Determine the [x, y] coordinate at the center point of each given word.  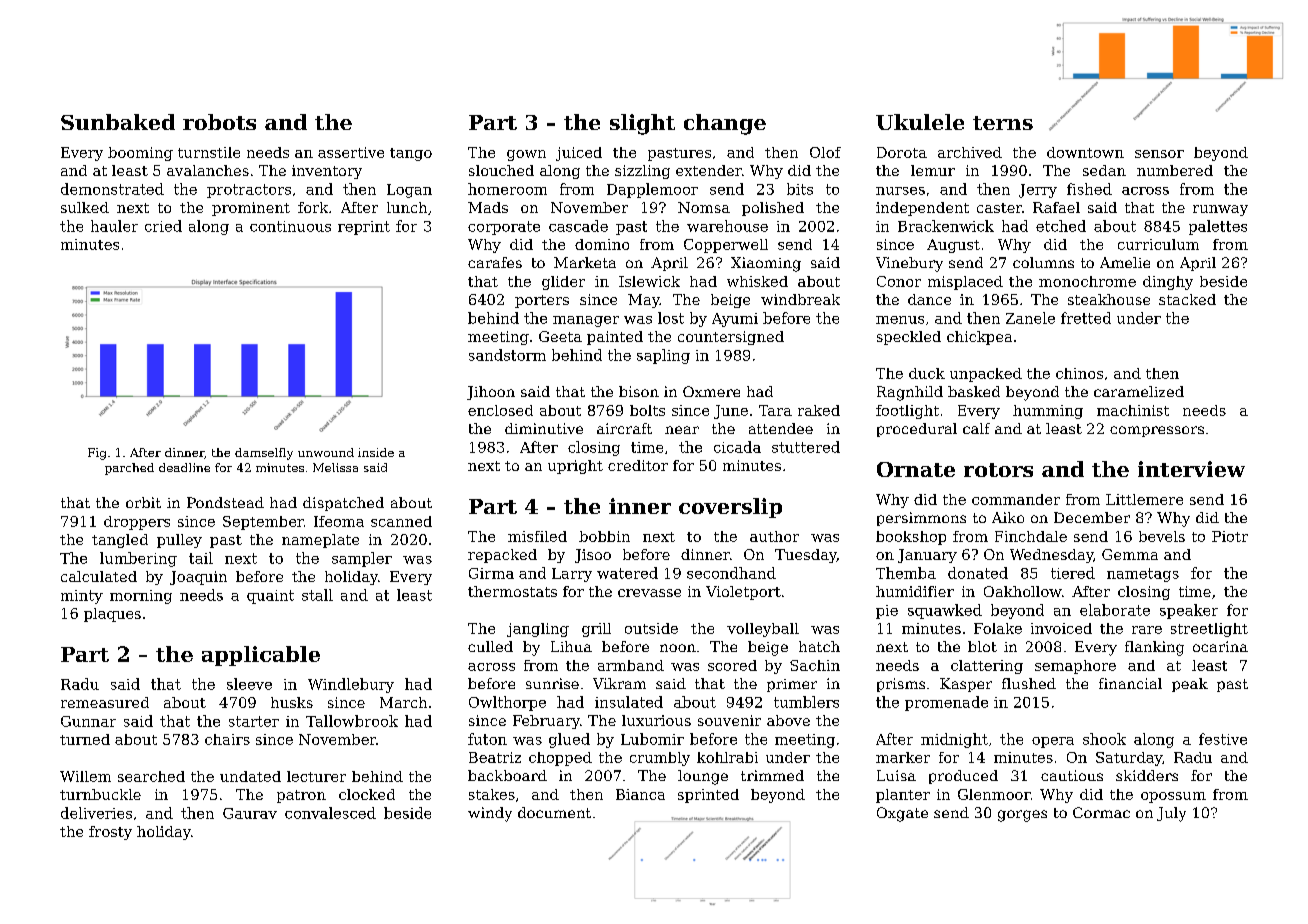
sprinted [708, 796]
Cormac [1101, 812]
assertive [351, 152]
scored [732, 665]
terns [1003, 123]
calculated [99, 576]
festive [1223, 739]
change [725, 124]
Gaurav [250, 813]
